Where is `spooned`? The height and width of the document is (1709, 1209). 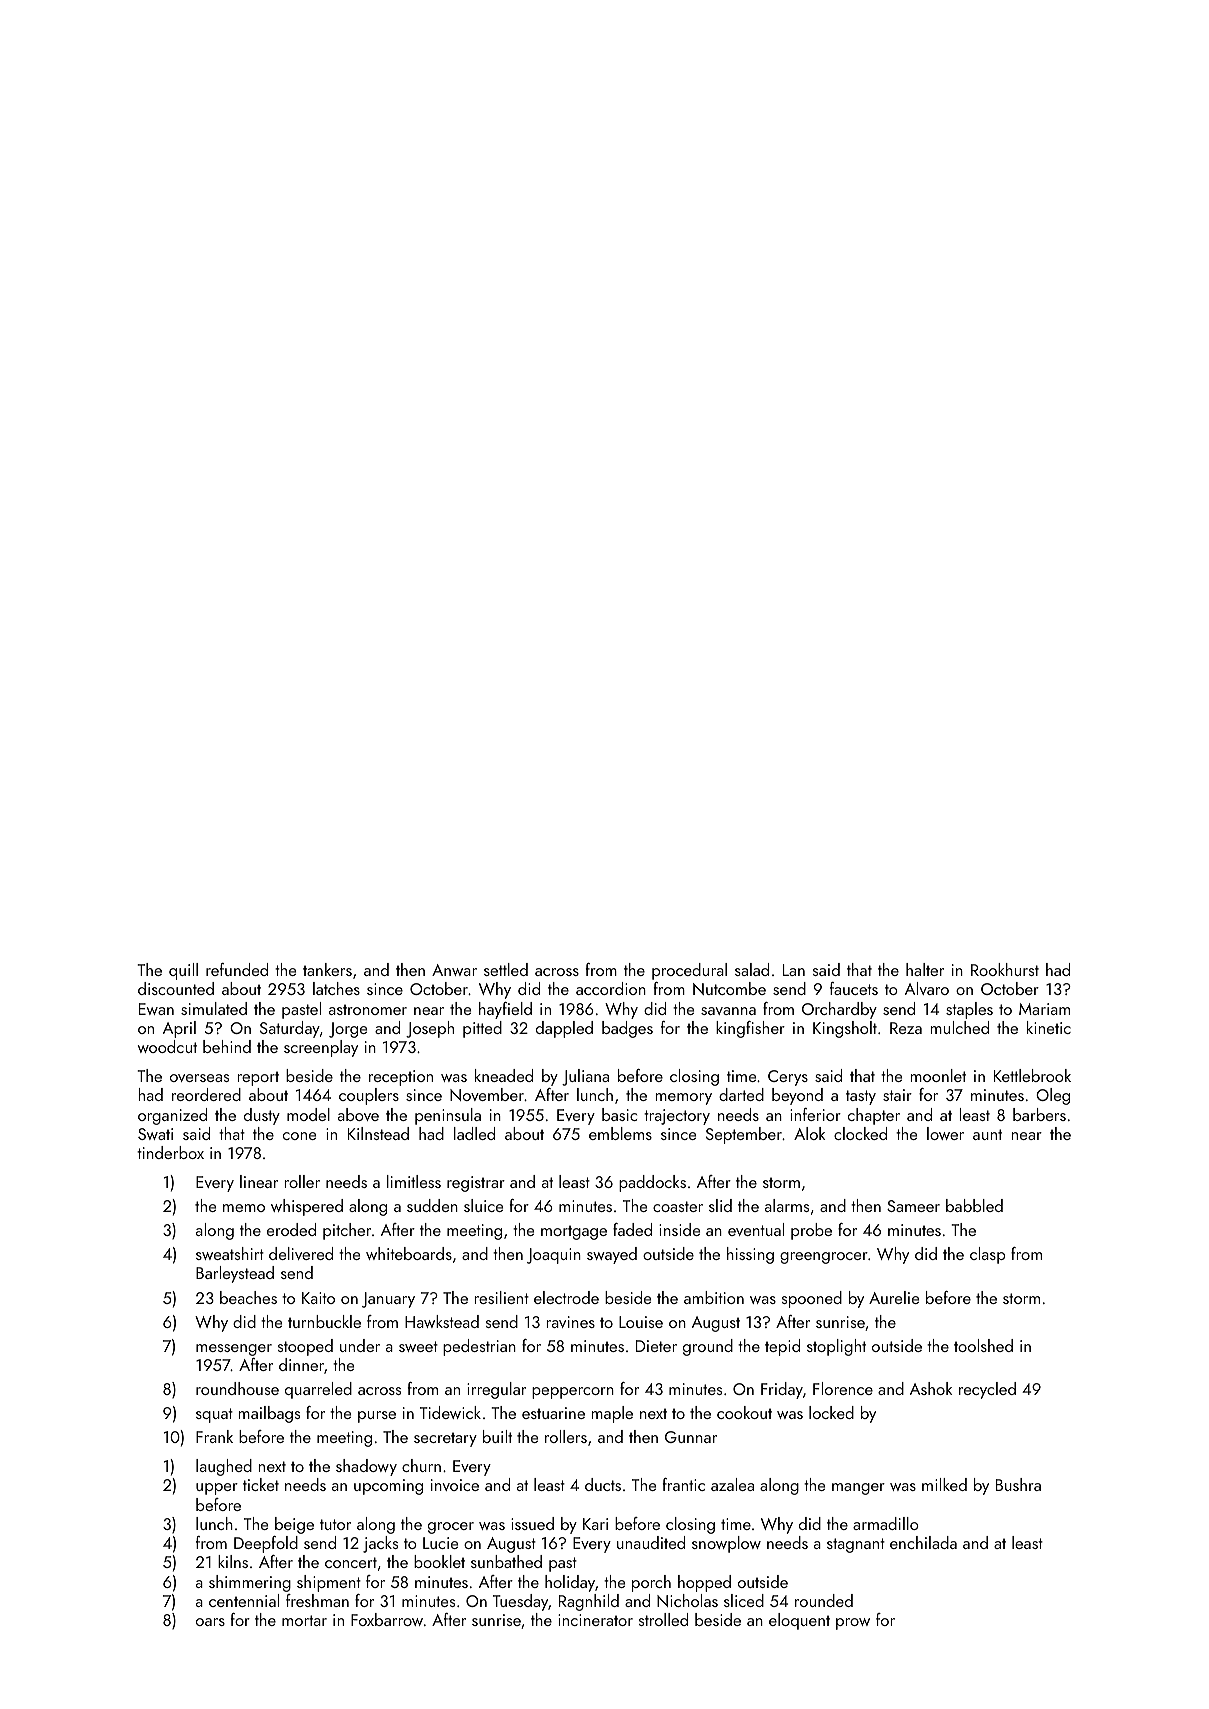 spooned is located at coordinates (812, 1299).
